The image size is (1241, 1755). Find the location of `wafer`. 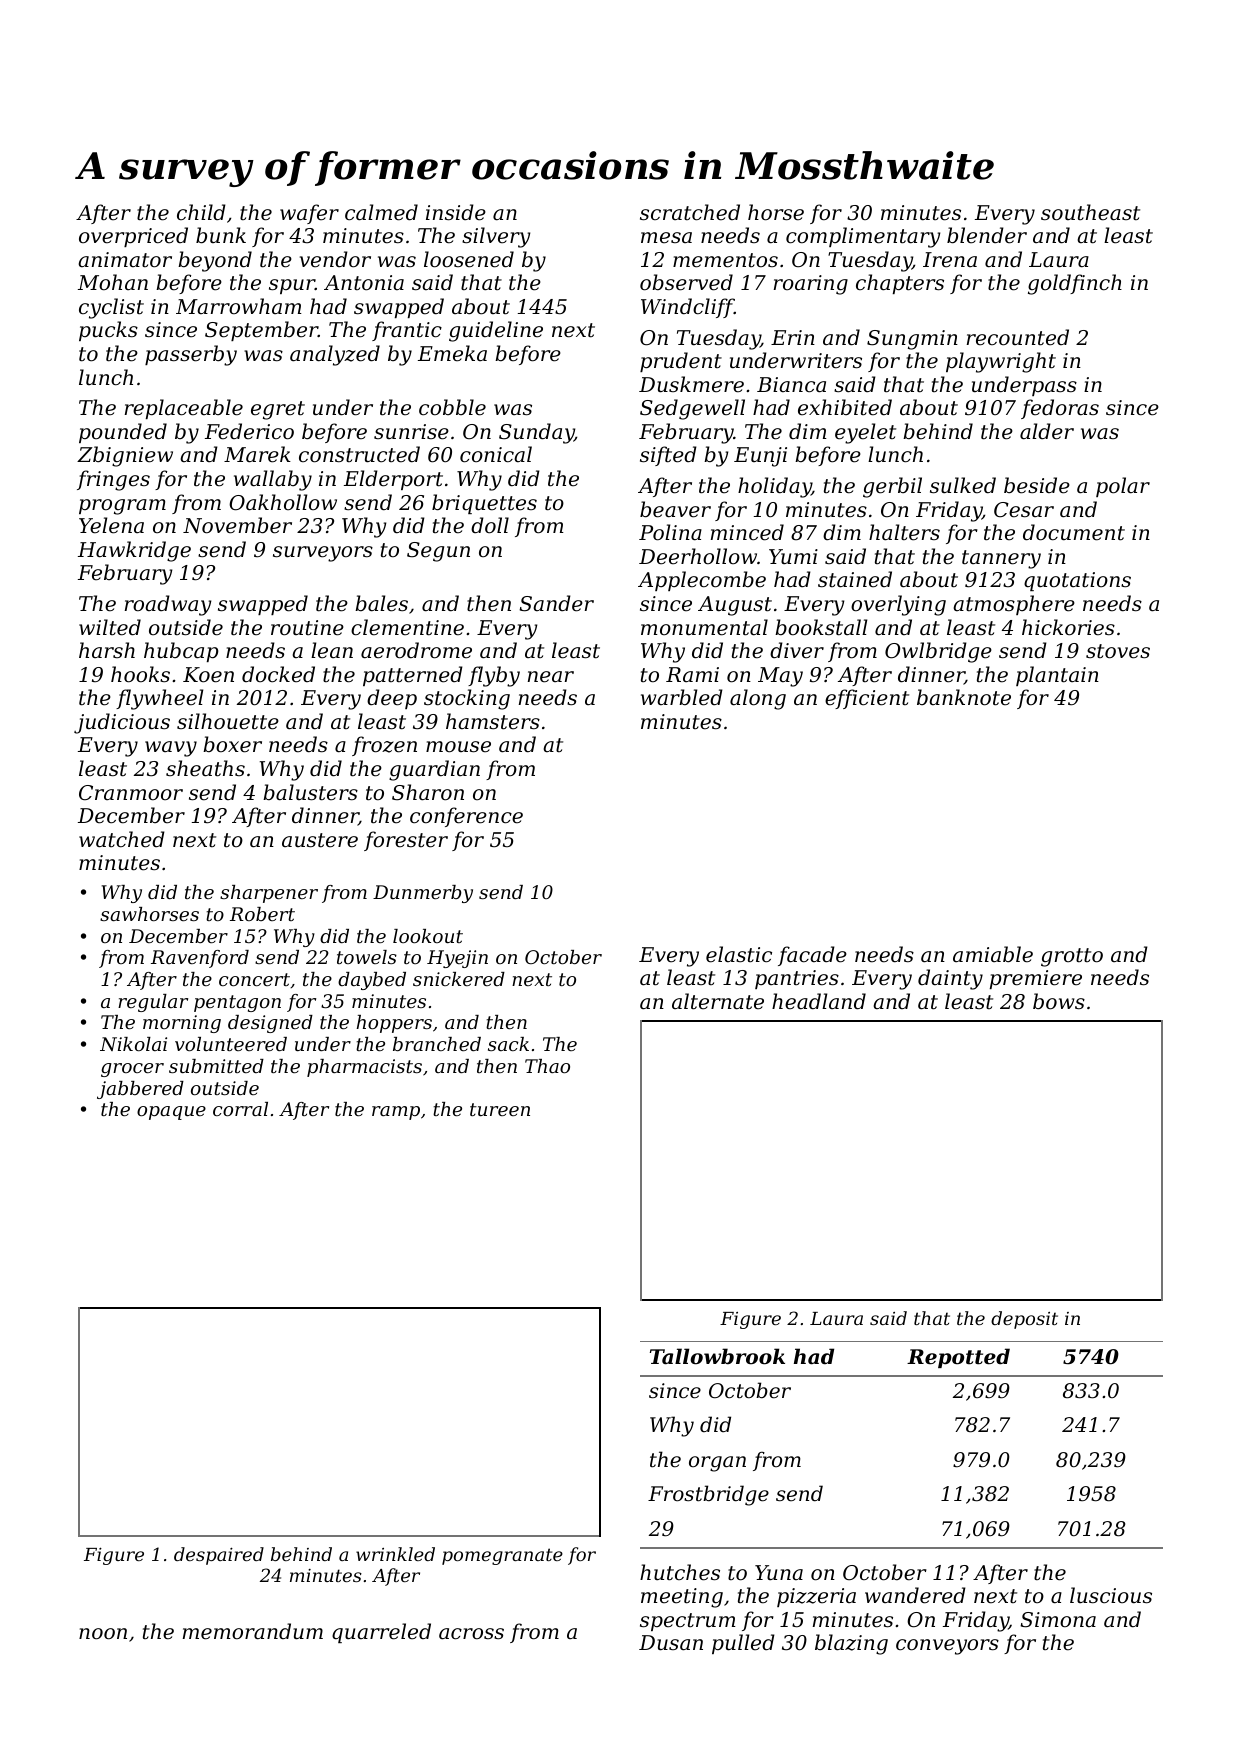

wafer is located at coordinates (309, 214).
